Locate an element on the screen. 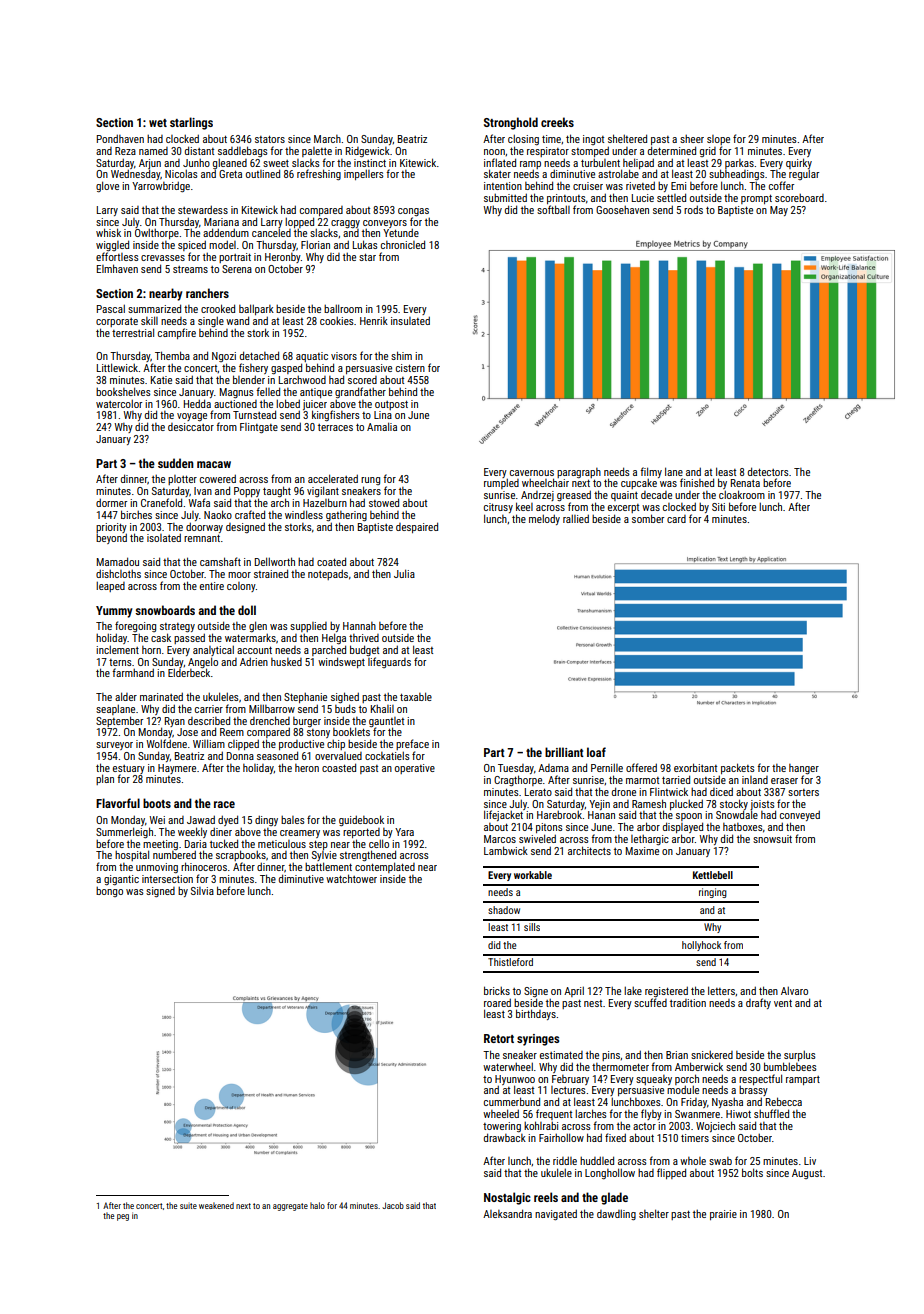 Image resolution: width=924 pixels, height=1314 pixels. Ridgewick is located at coordinates (368, 152).
